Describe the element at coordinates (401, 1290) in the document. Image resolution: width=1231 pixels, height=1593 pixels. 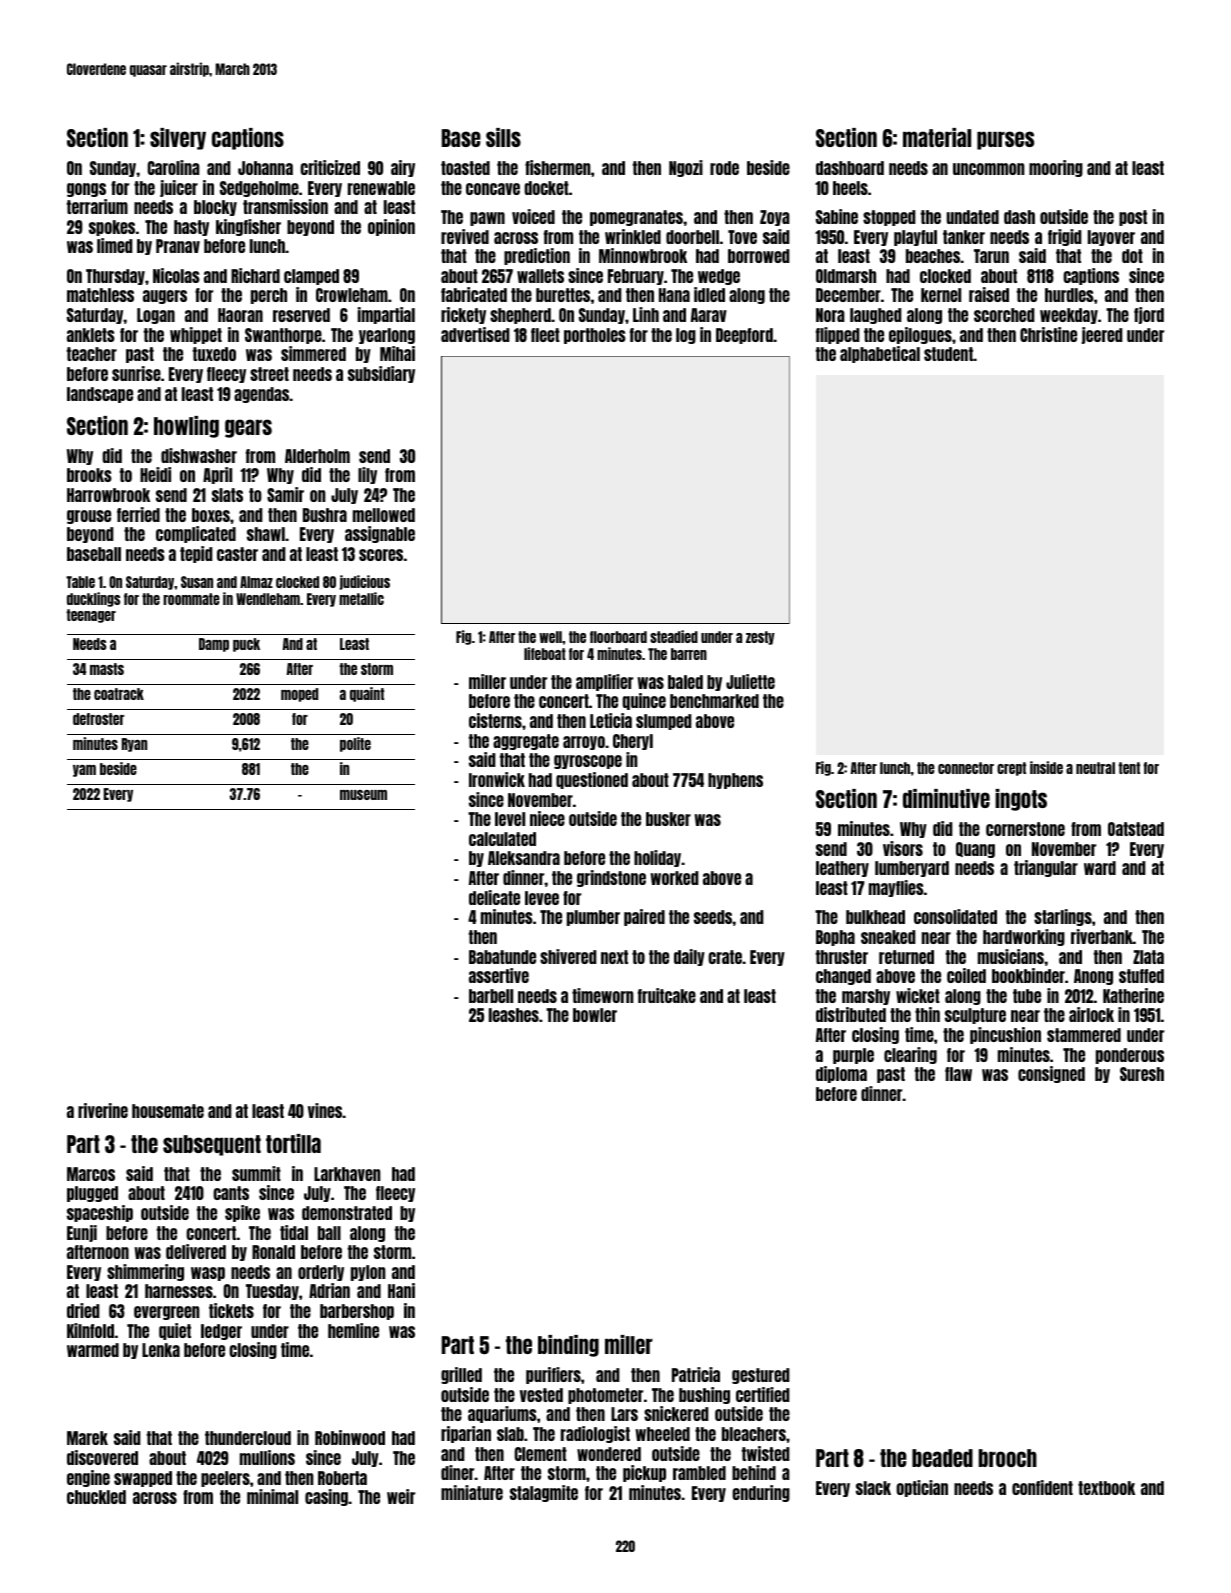
I see `Hani` at that location.
